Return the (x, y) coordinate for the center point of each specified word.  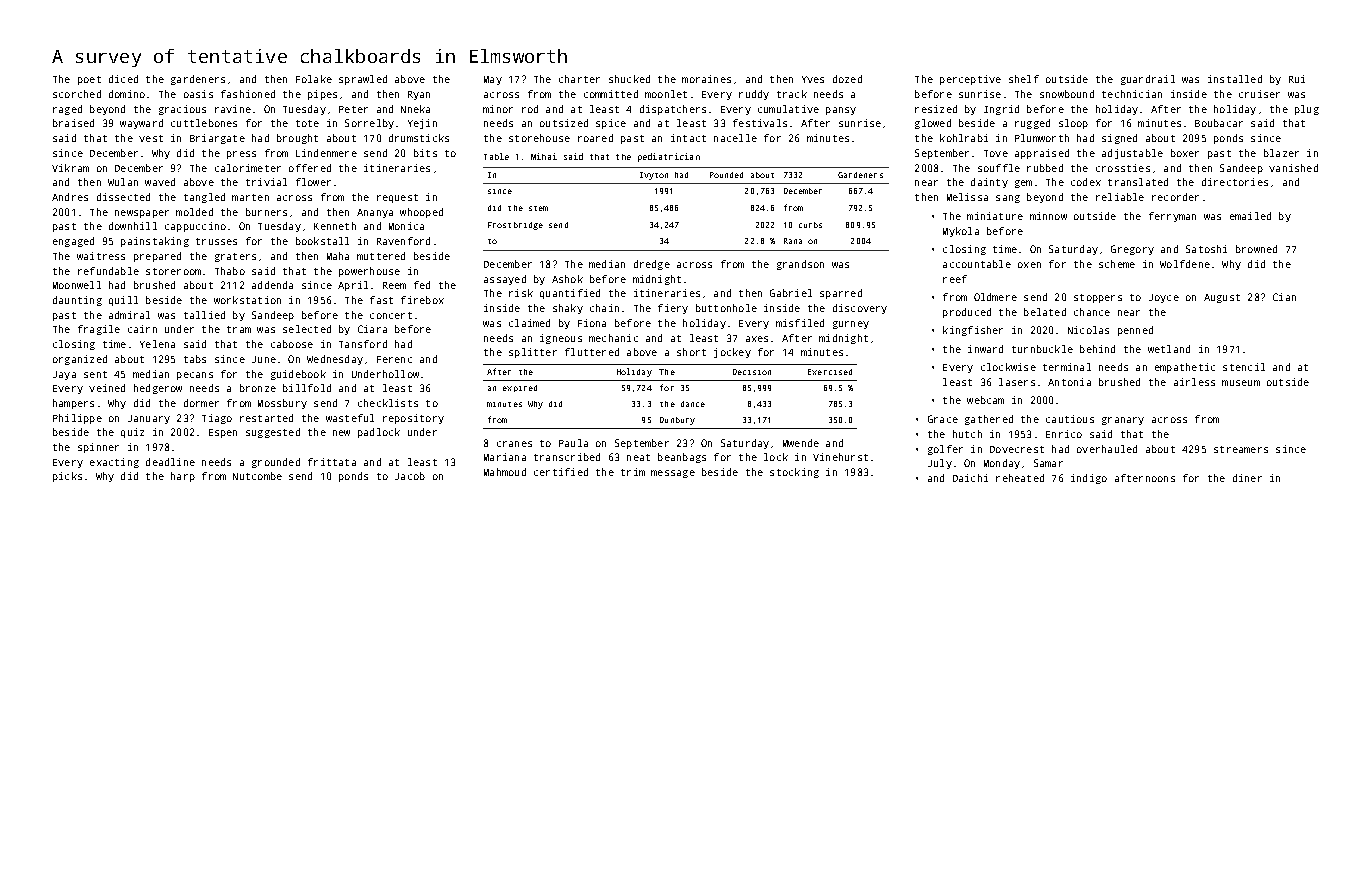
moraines (706, 79)
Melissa (967, 197)
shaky (568, 309)
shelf (1024, 79)
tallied (204, 315)
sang (1008, 199)
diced (123, 79)
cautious (1070, 419)
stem (538, 208)
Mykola (961, 232)
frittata (332, 462)
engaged (73, 242)
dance (693, 404)
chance (1092, 312)
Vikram (70, 168)
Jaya (64, 375)
